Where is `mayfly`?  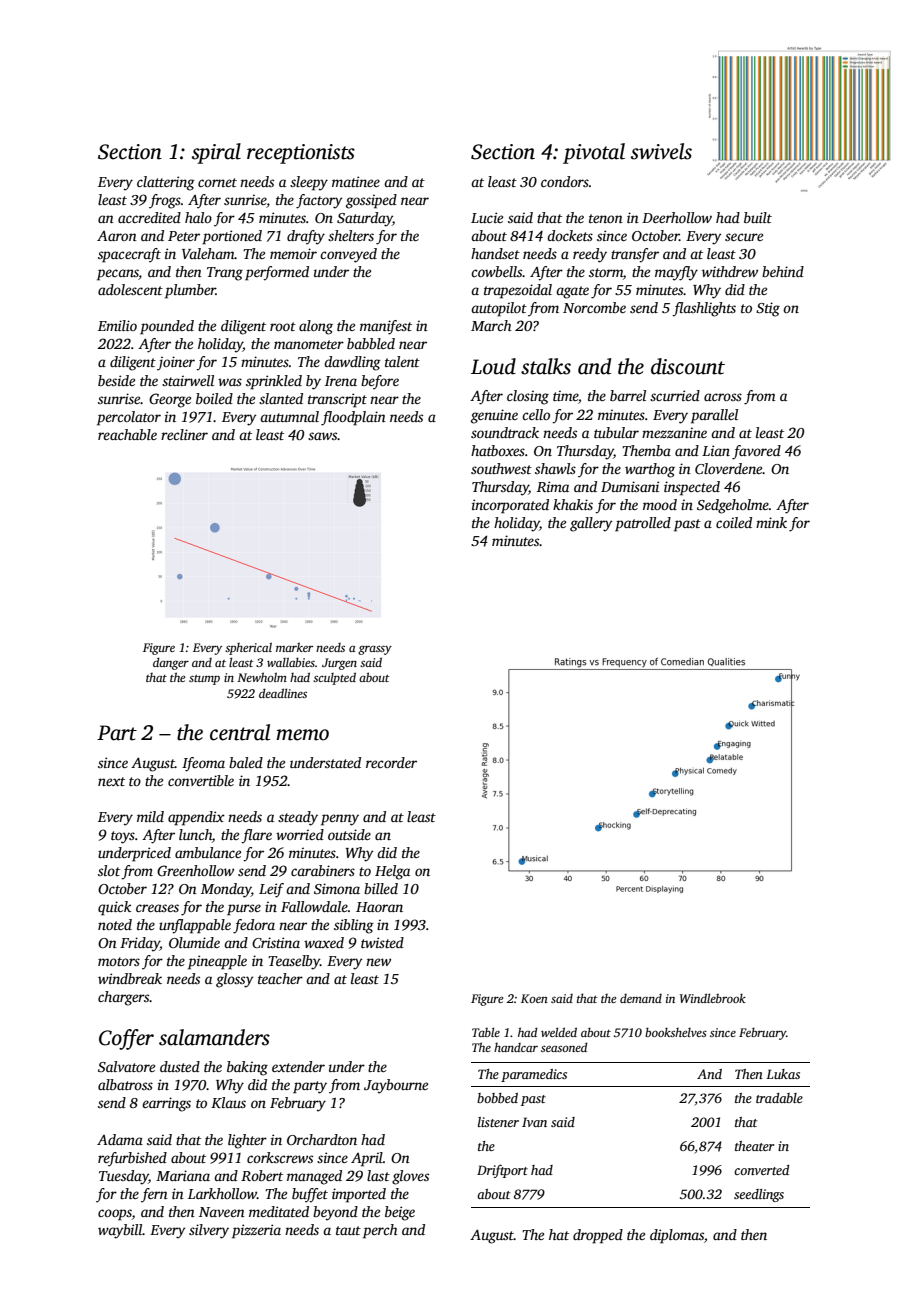
mayfly is located at coordinates (676, 273).
